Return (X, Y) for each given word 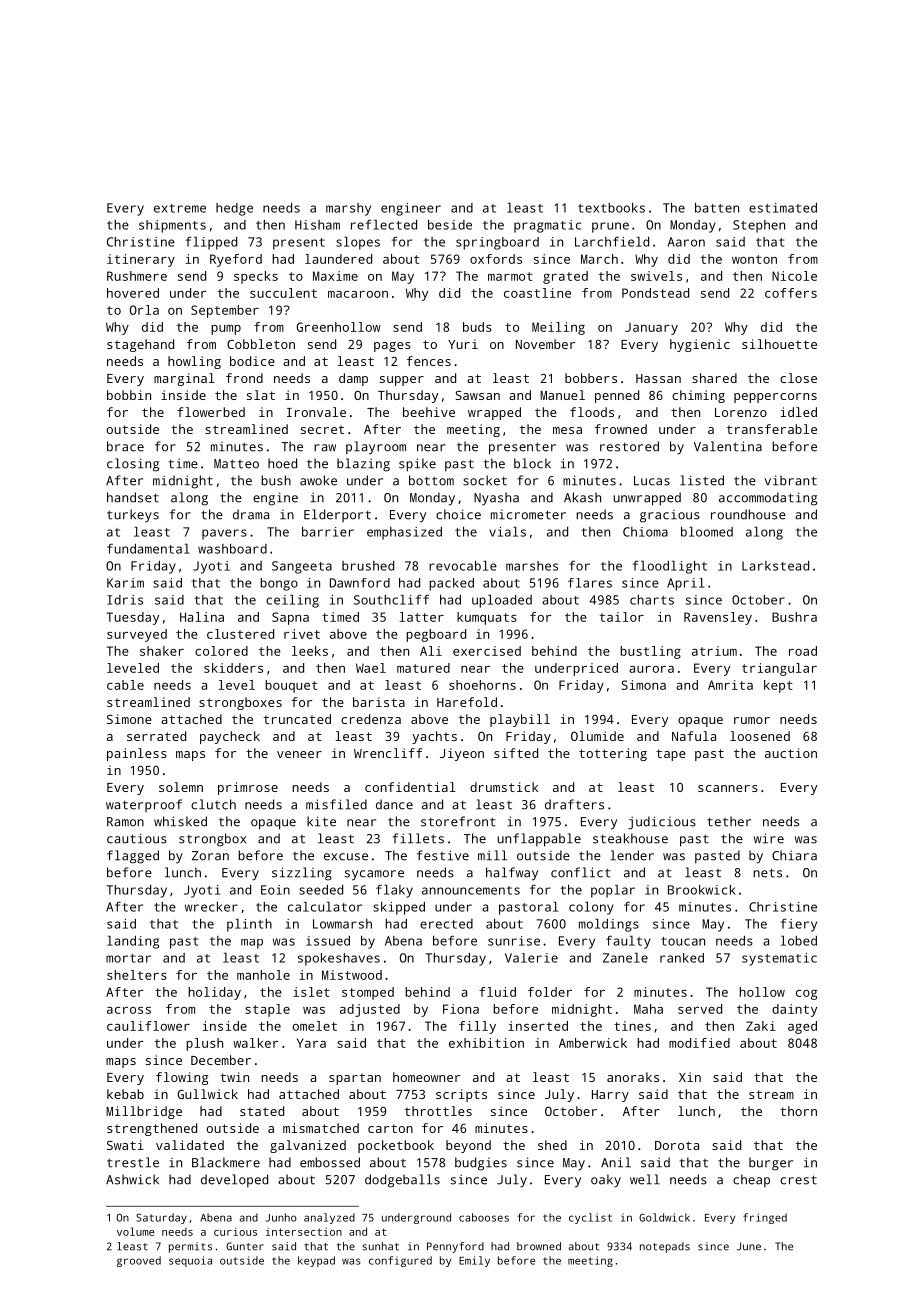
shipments (172, 226)
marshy (348, 209)
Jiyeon (462, 754)
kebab (125, 1094)
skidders (233, 668)
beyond (468, 1146)
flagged (133, 857)
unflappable (539, 840)
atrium (714, 651)
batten (717, 208)
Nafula (694, 736)
